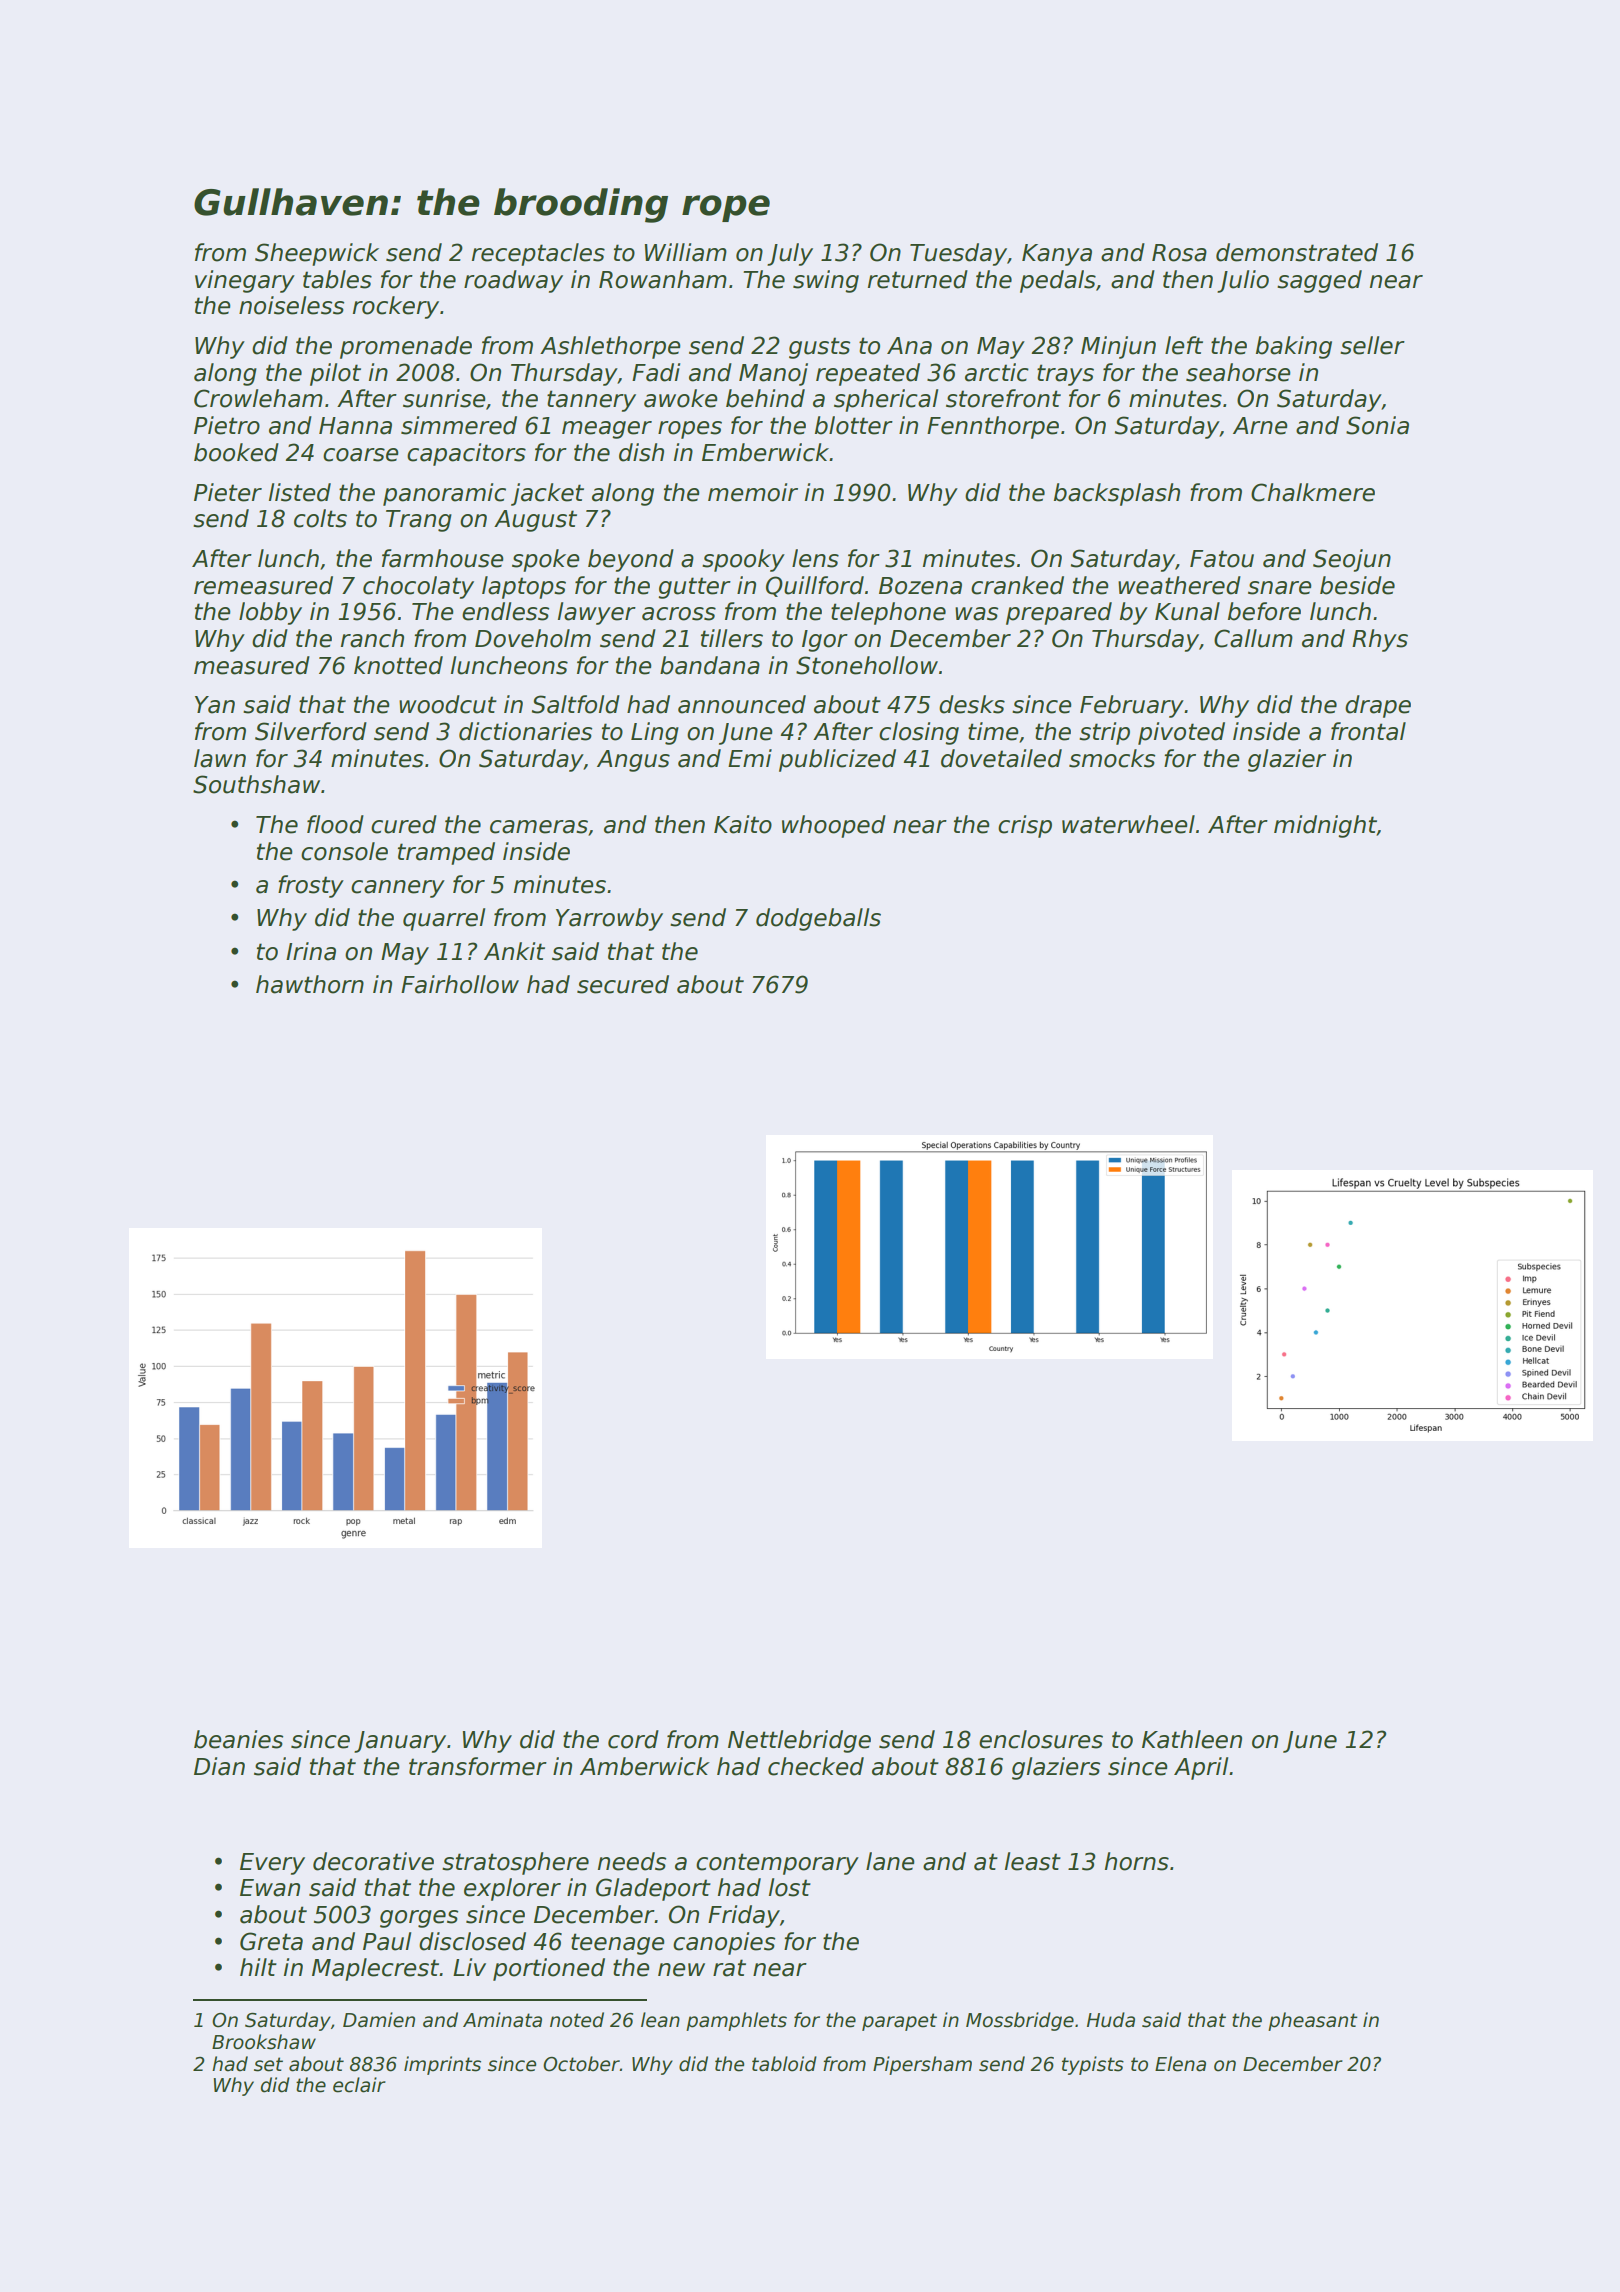 The image size is (1620, 2292). What do you see at coordinates (444, 494) in the screenshot?
I see `panoramic` at bounding box center [444, 494].
